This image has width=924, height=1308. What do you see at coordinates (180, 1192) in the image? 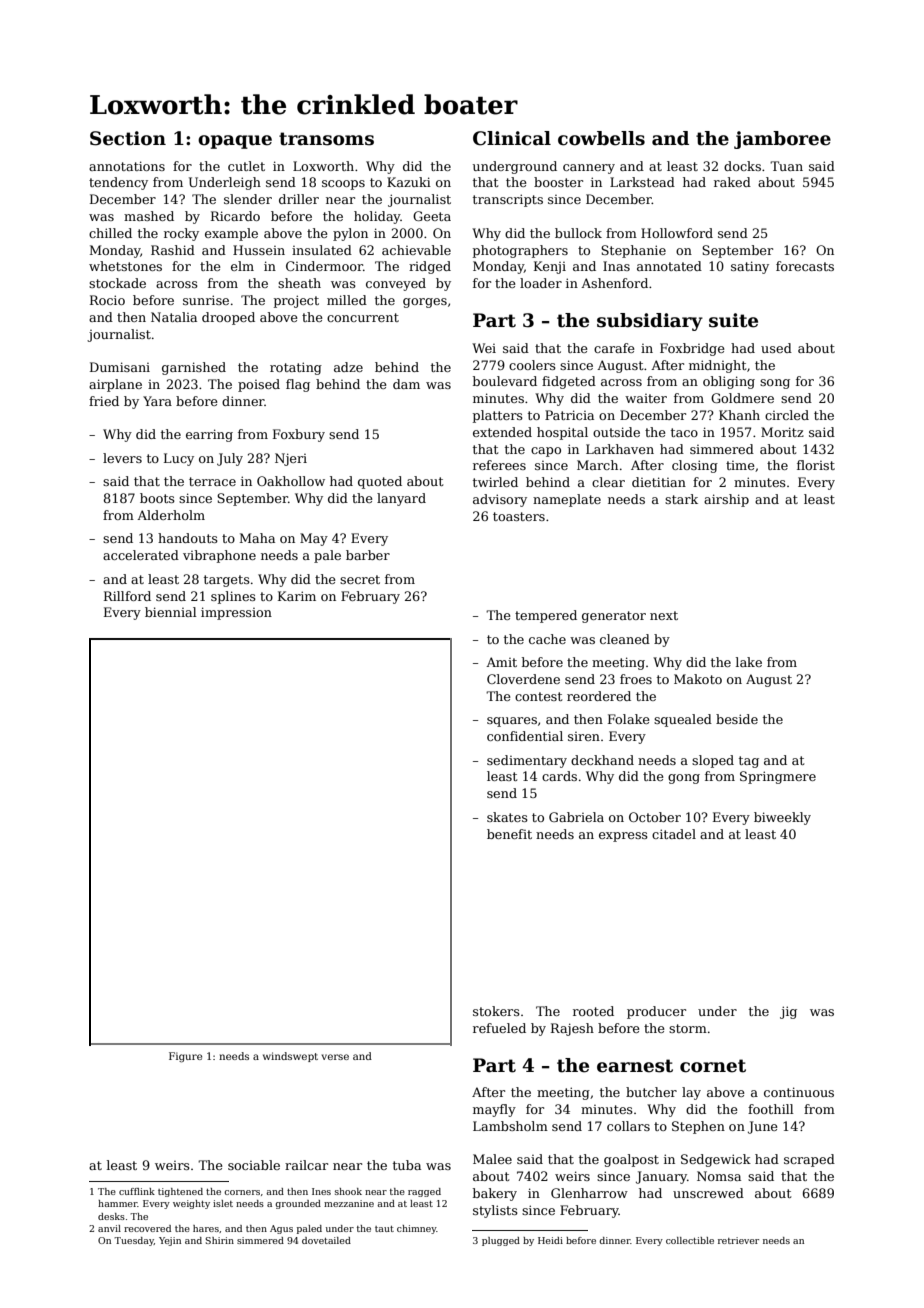
I see `tightened` at bounding box center [180, 1192].
